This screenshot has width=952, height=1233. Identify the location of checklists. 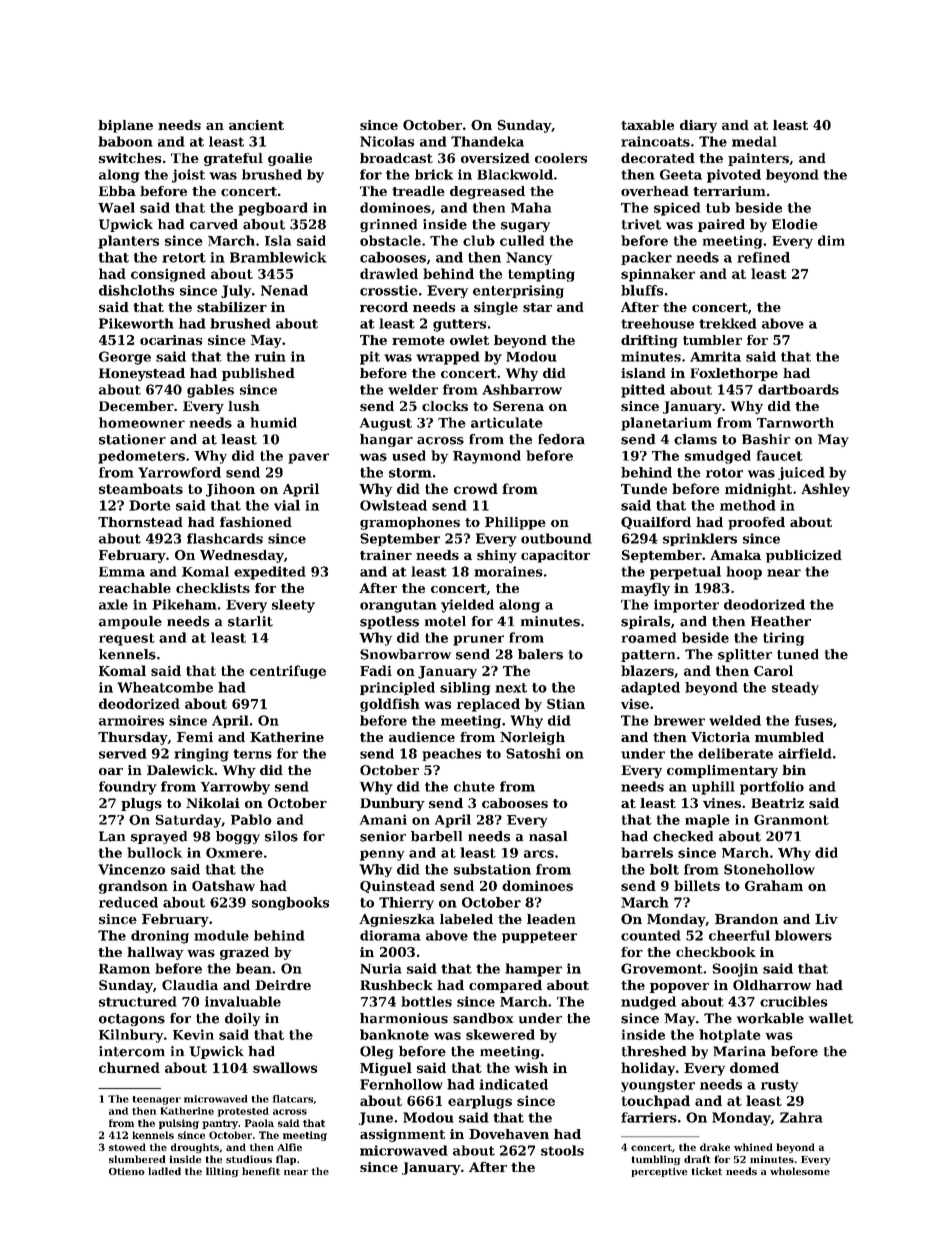
(213, 588).
